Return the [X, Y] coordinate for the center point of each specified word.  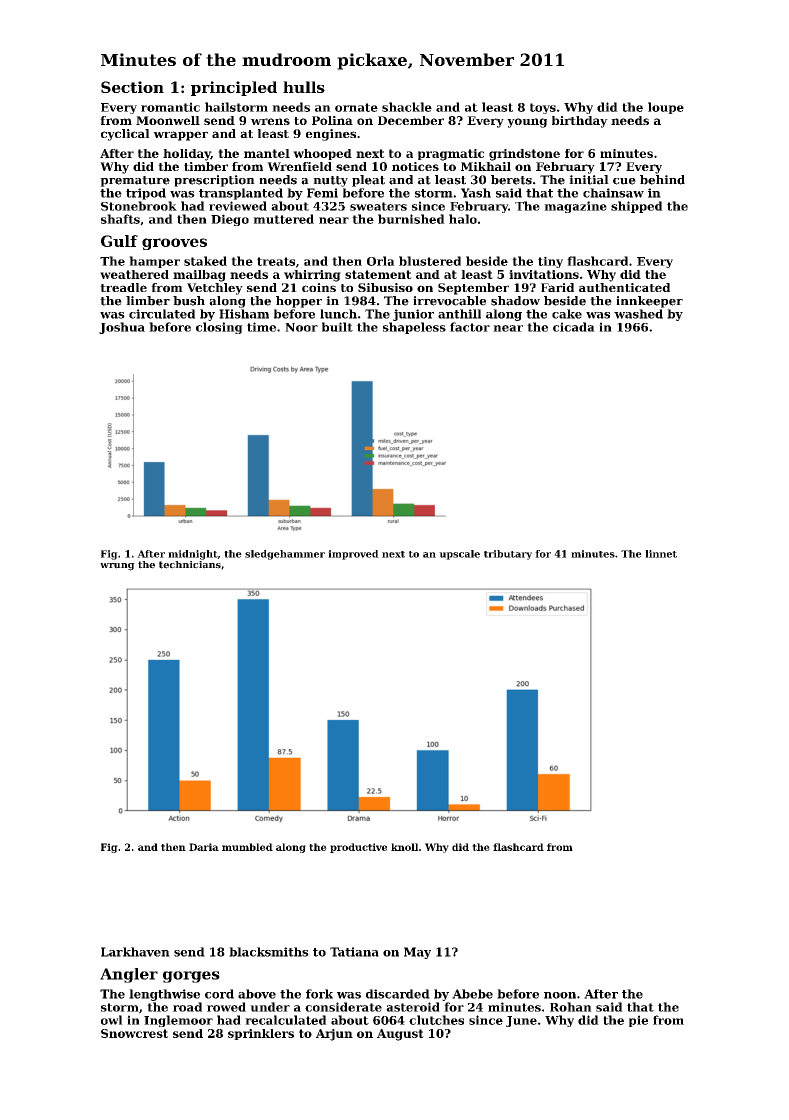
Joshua [122, 328]
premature [135, 181]
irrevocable [449, 301]
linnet [661, 554]
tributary [508, 555]
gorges [191, 977]
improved [353, 555]
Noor [301, 327]
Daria [204, 847]
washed [638, 314]
